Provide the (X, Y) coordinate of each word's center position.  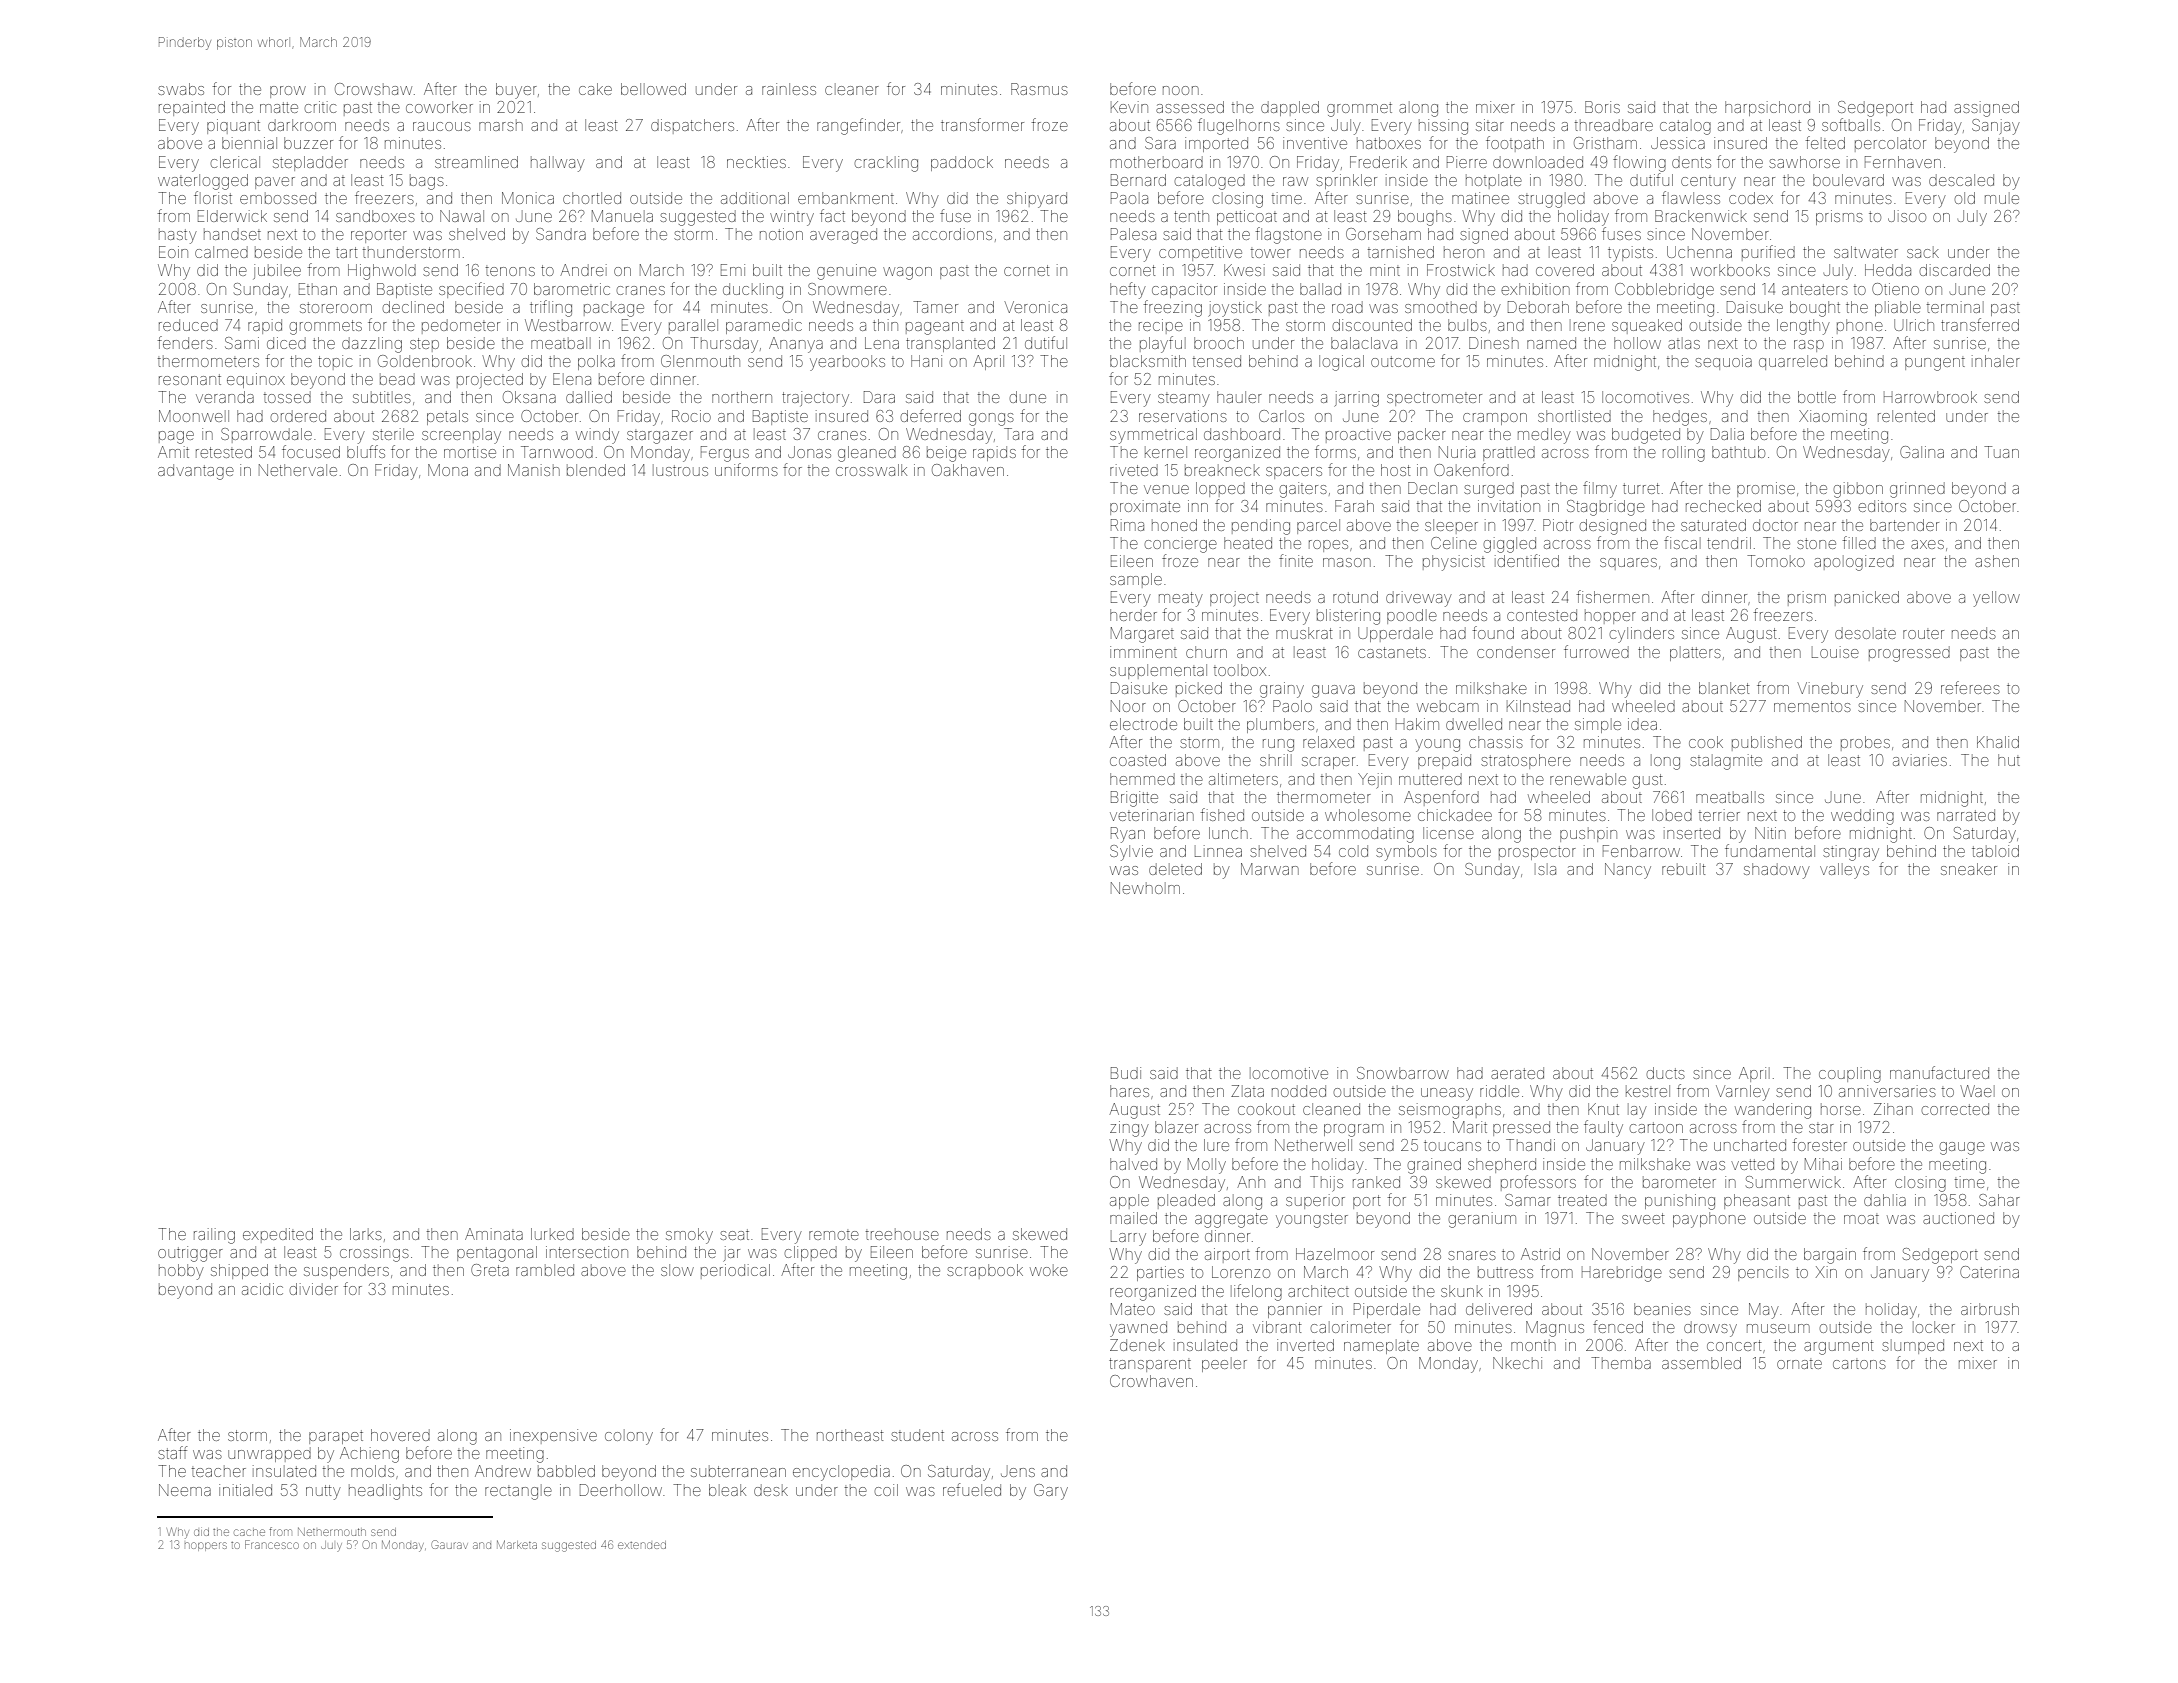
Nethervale (298, 470)
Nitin (1770, 833)
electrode (1143, 724)
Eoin (173, 252)
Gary (1051, 1492)
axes (1927, 544)
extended (642, 1545)
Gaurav (449, 1544)
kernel (1166, 452)
